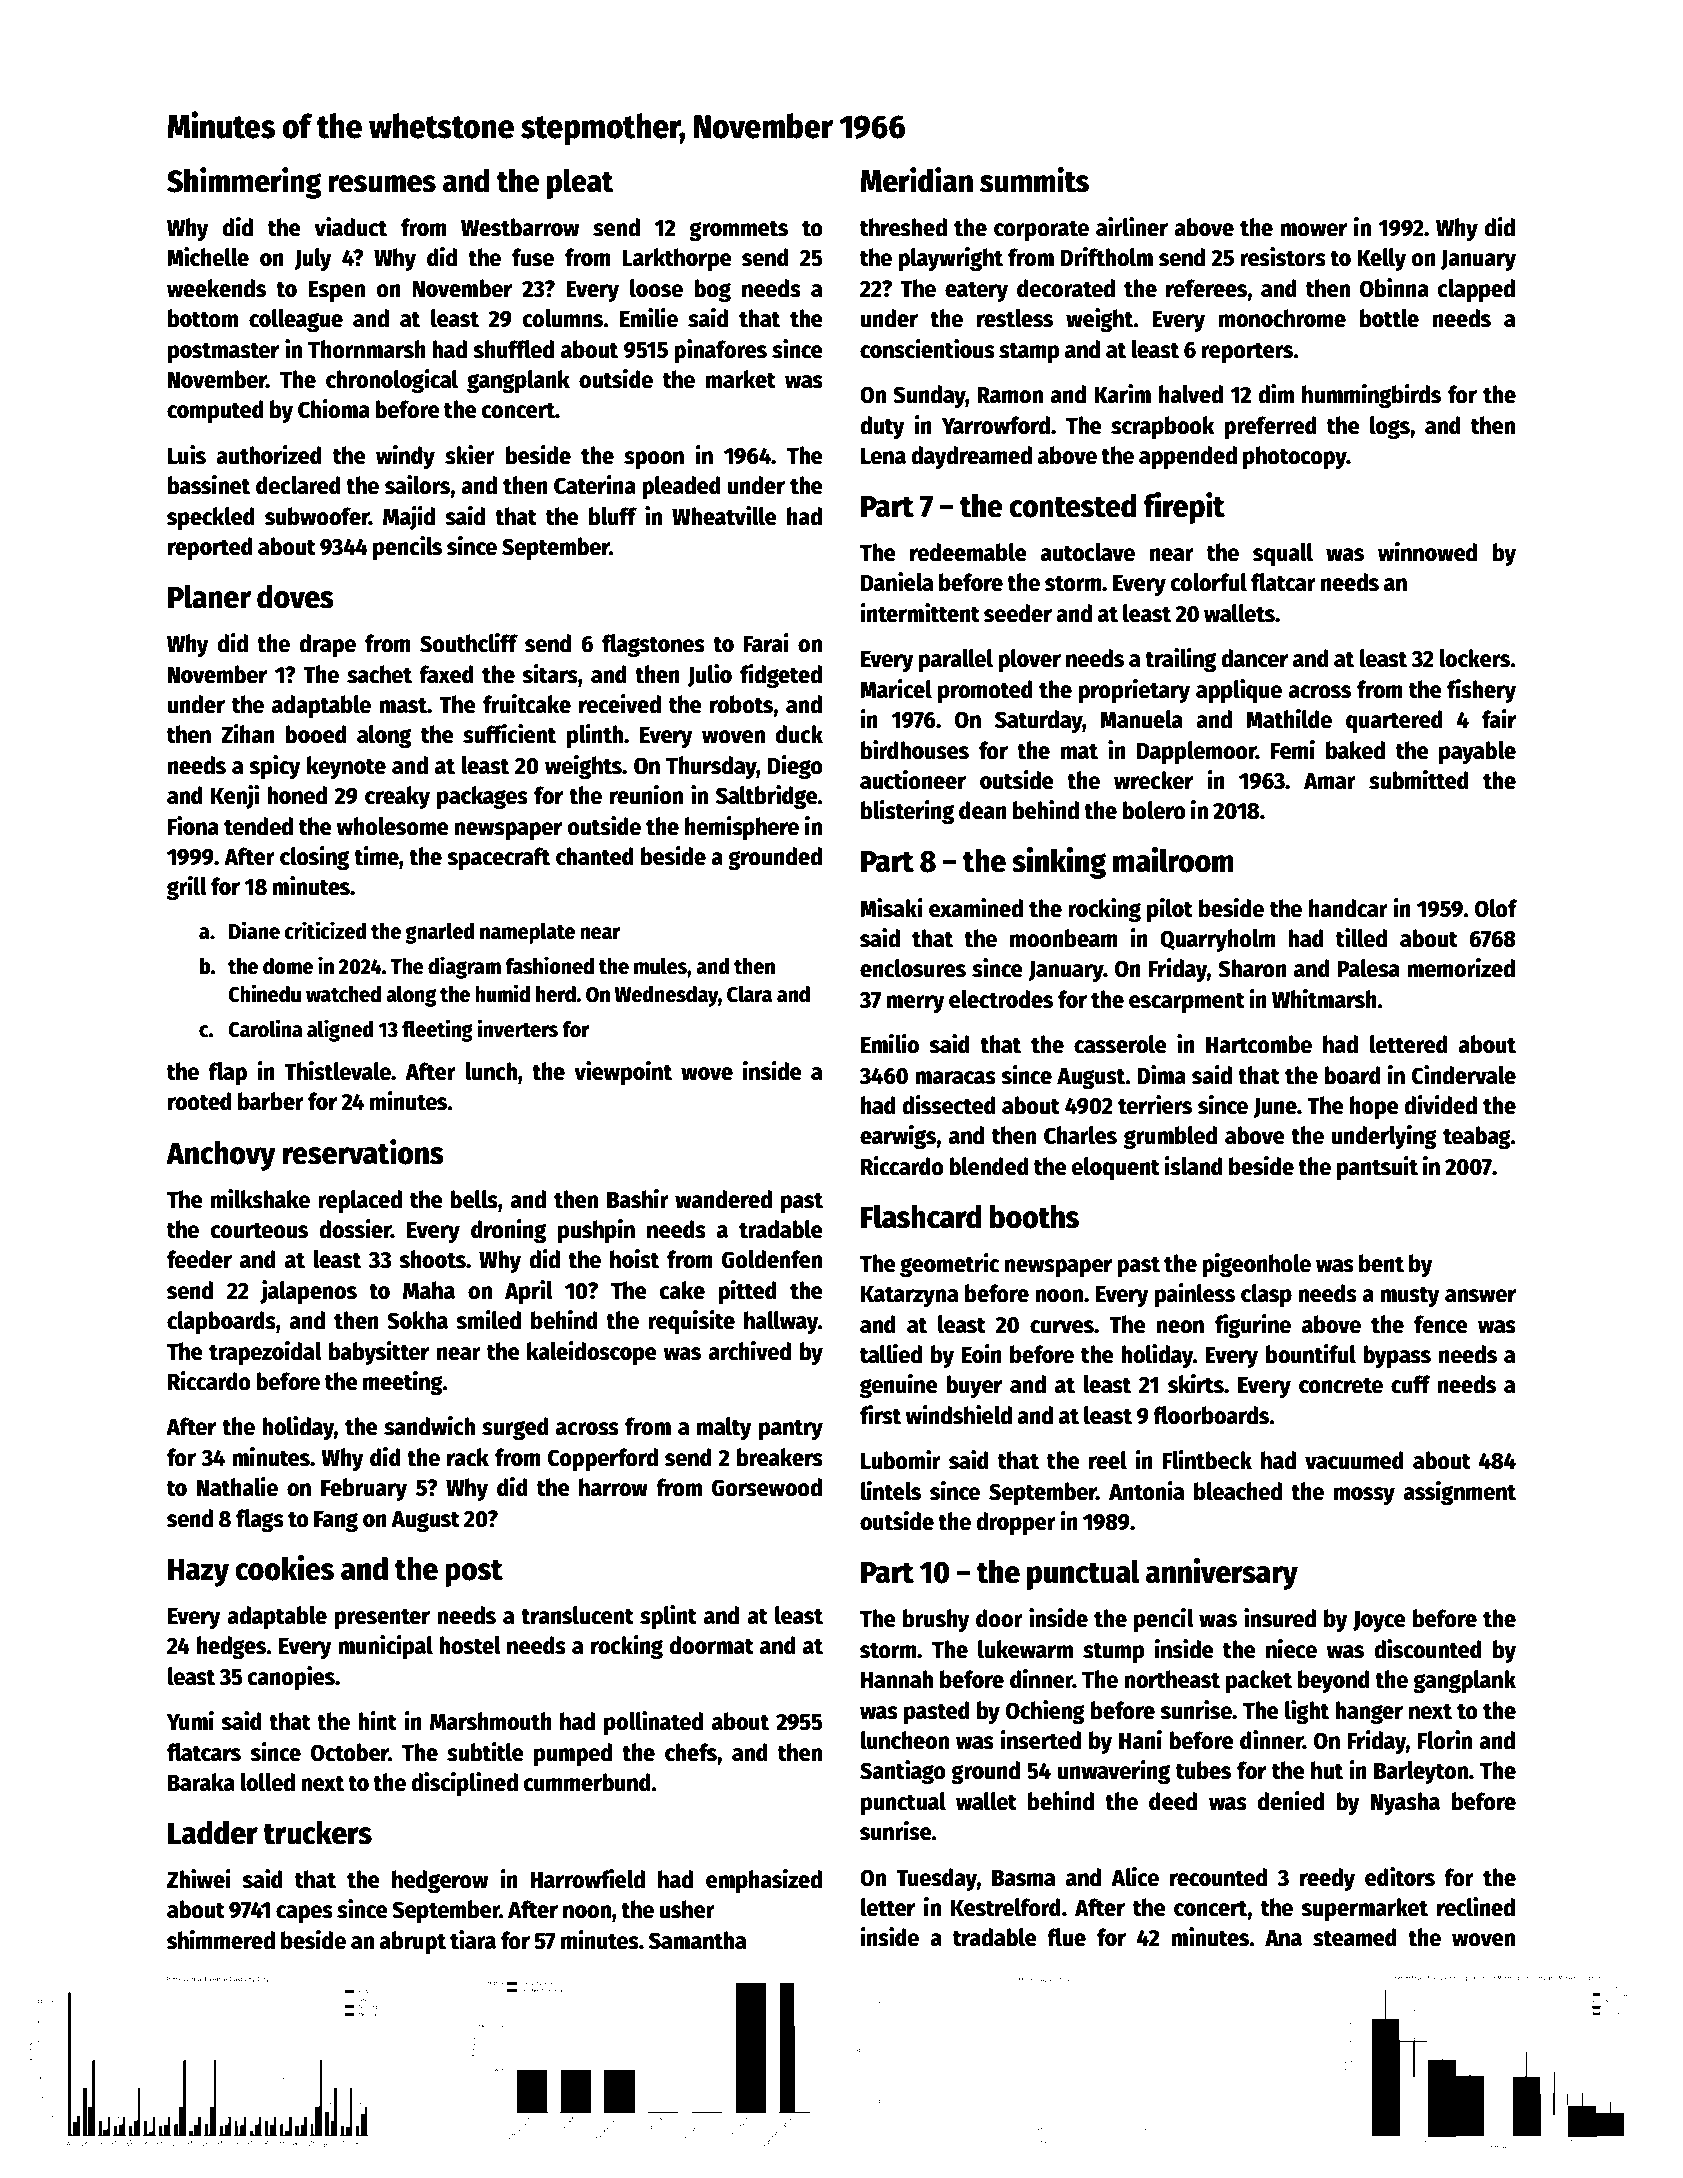 The width and height of the screenshot is (1683, 2178). Describe the element at coordinates (883, 456) in the screenshot. I see `Lena` at that location.
